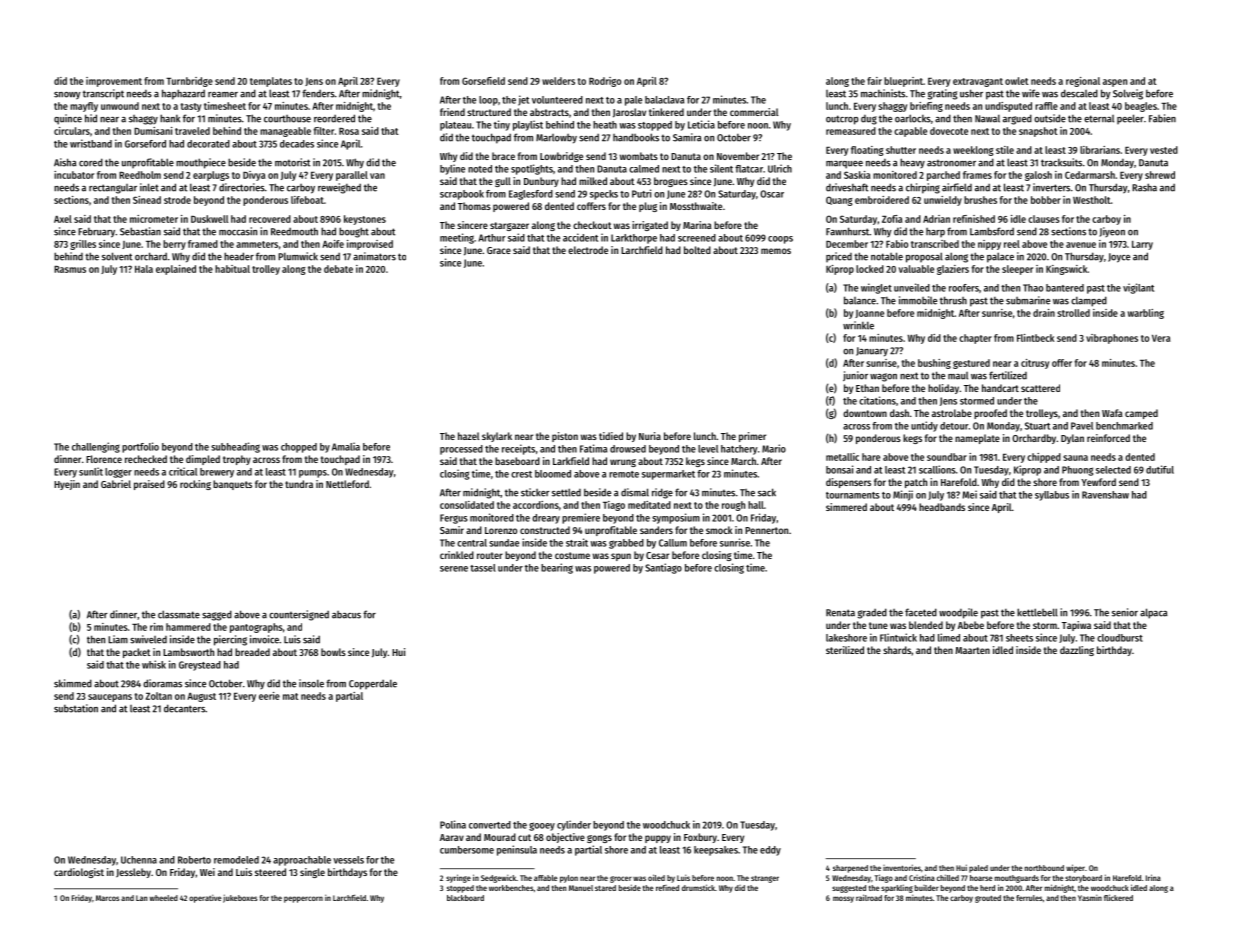 Image resolution: width=1233 pixels, height=952 pixels. What do you see at coordinates (1077, 651) in the page?
I see `dazzling` at bounding box center [1077, 651].
